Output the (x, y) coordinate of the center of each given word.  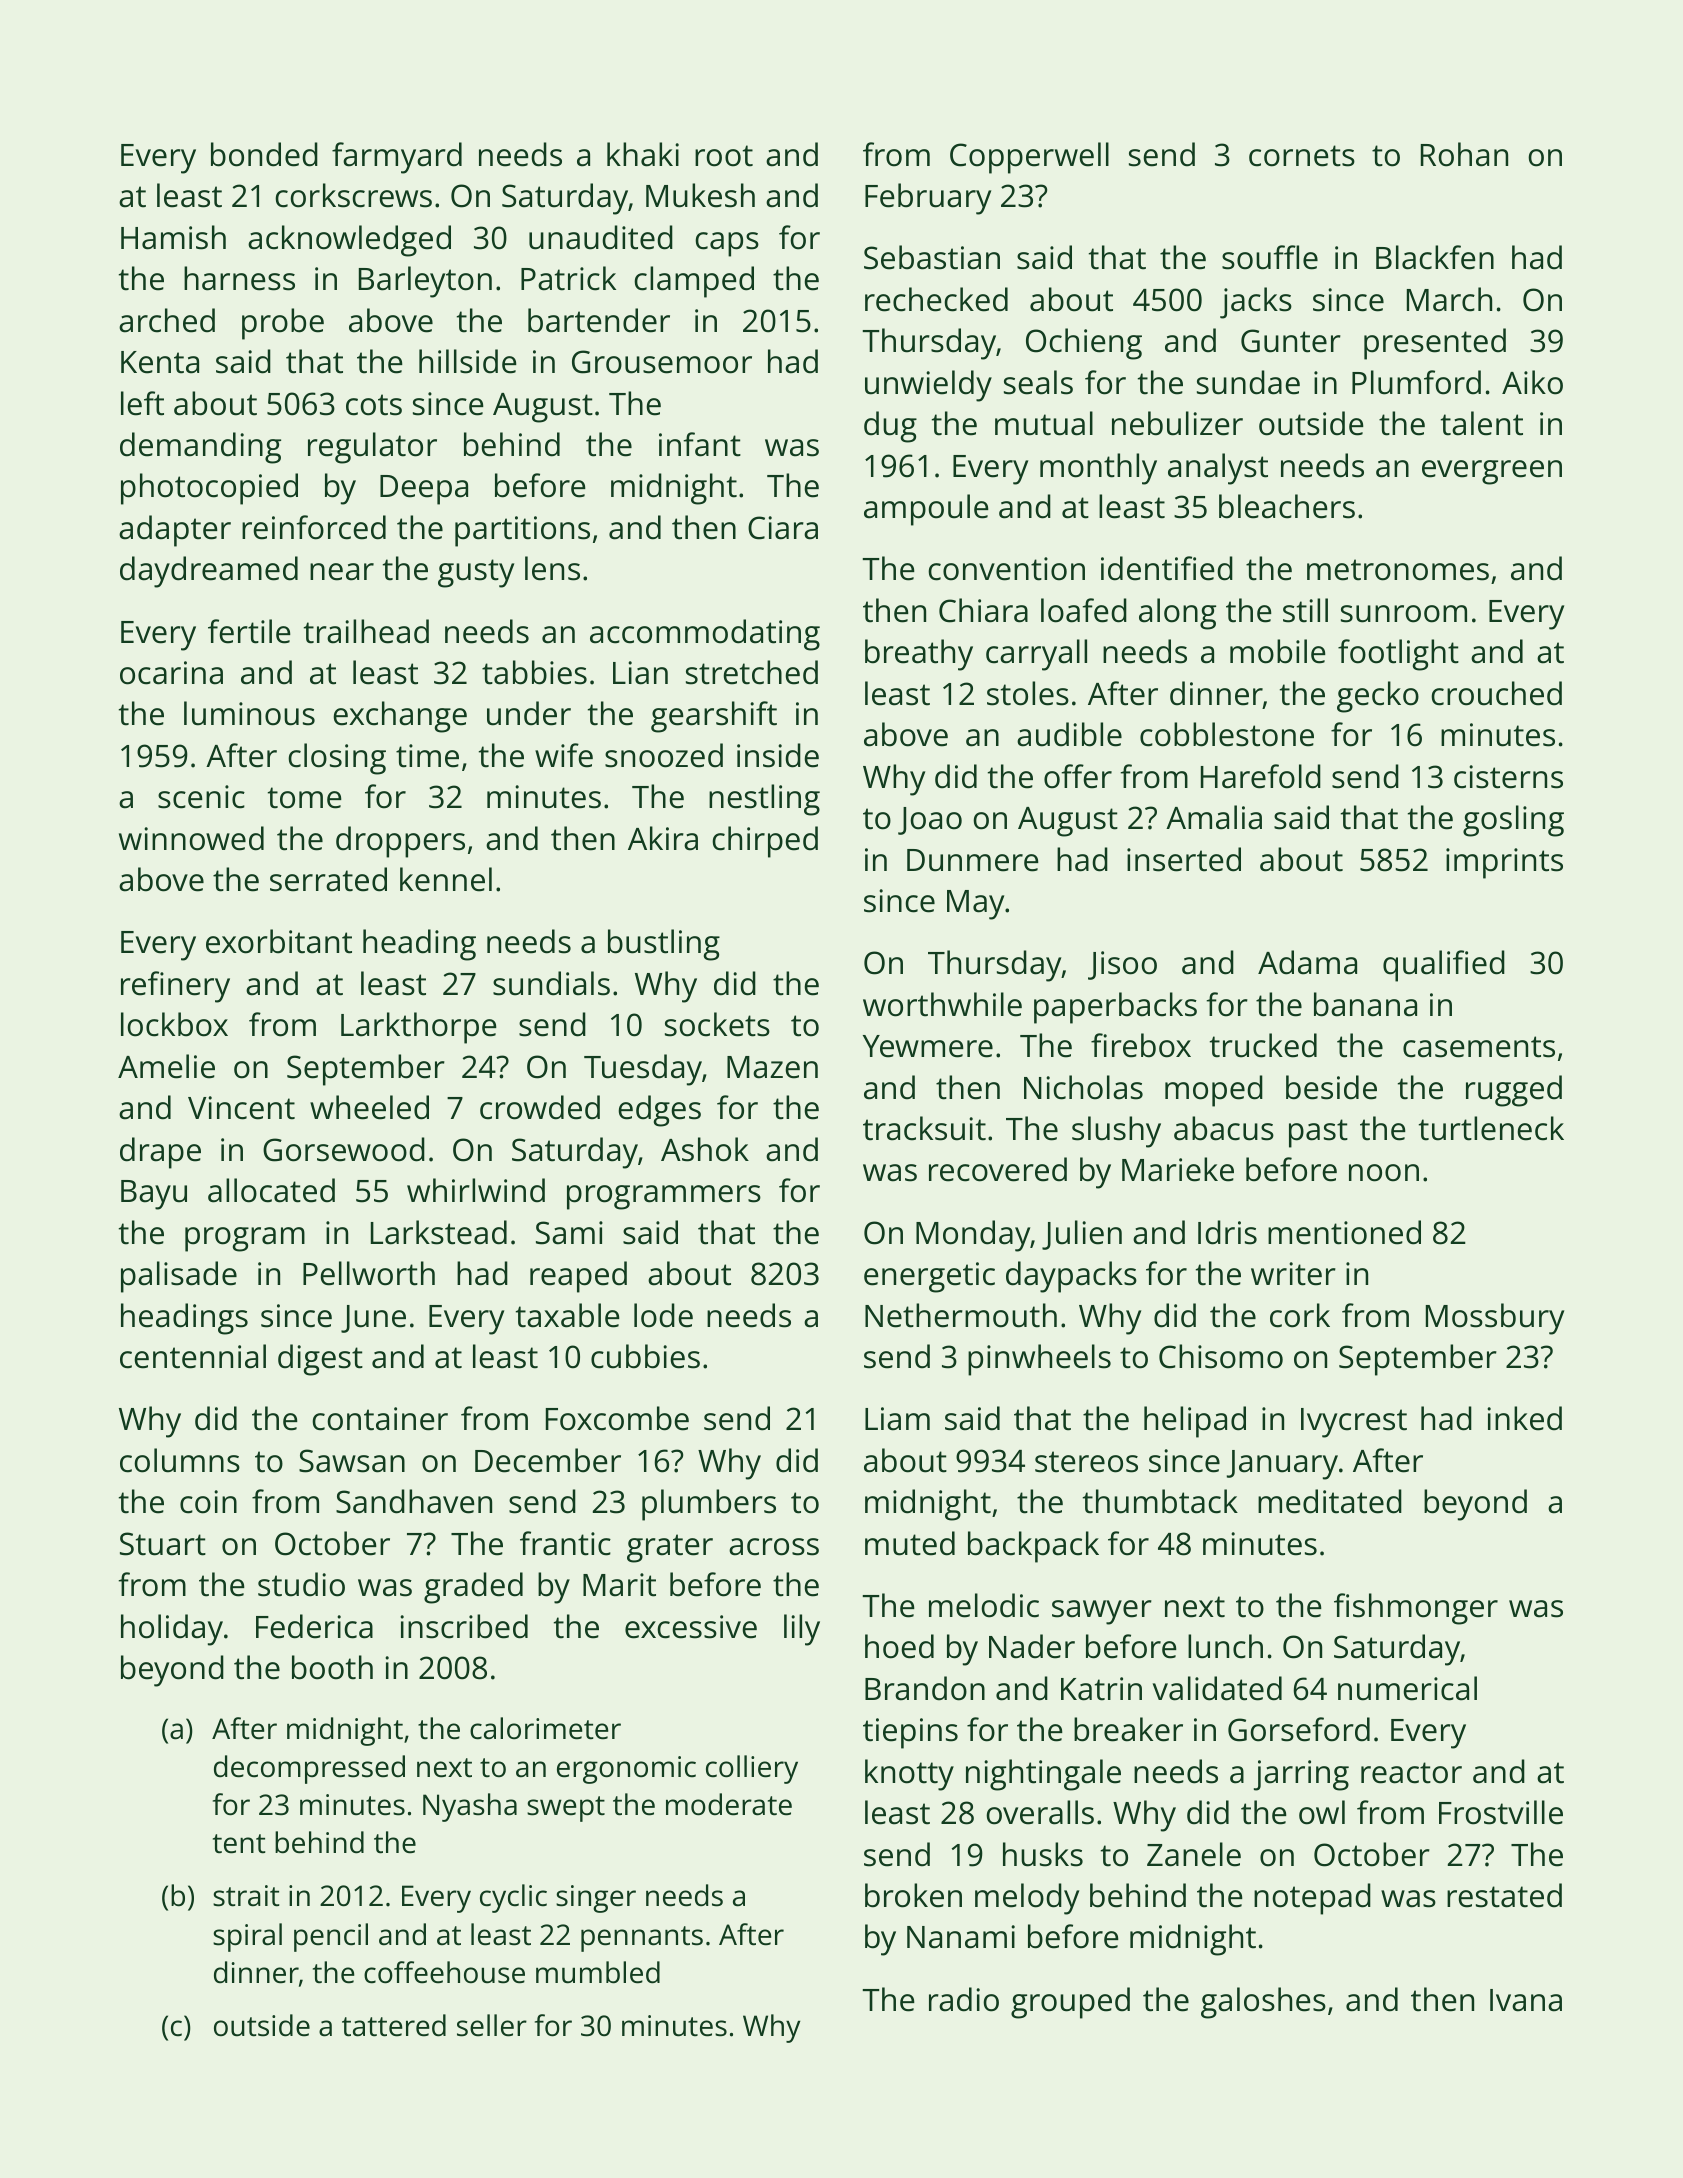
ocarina (171, 673)
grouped (1070, 2003)
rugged (1514, 1091)
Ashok (705, 1149)
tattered (394, 2025)
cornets (1302, 156)
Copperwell (1029, 158)
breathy (919, 655)
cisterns (1508, 777)
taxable (568, 1315)
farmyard (397, 158)
